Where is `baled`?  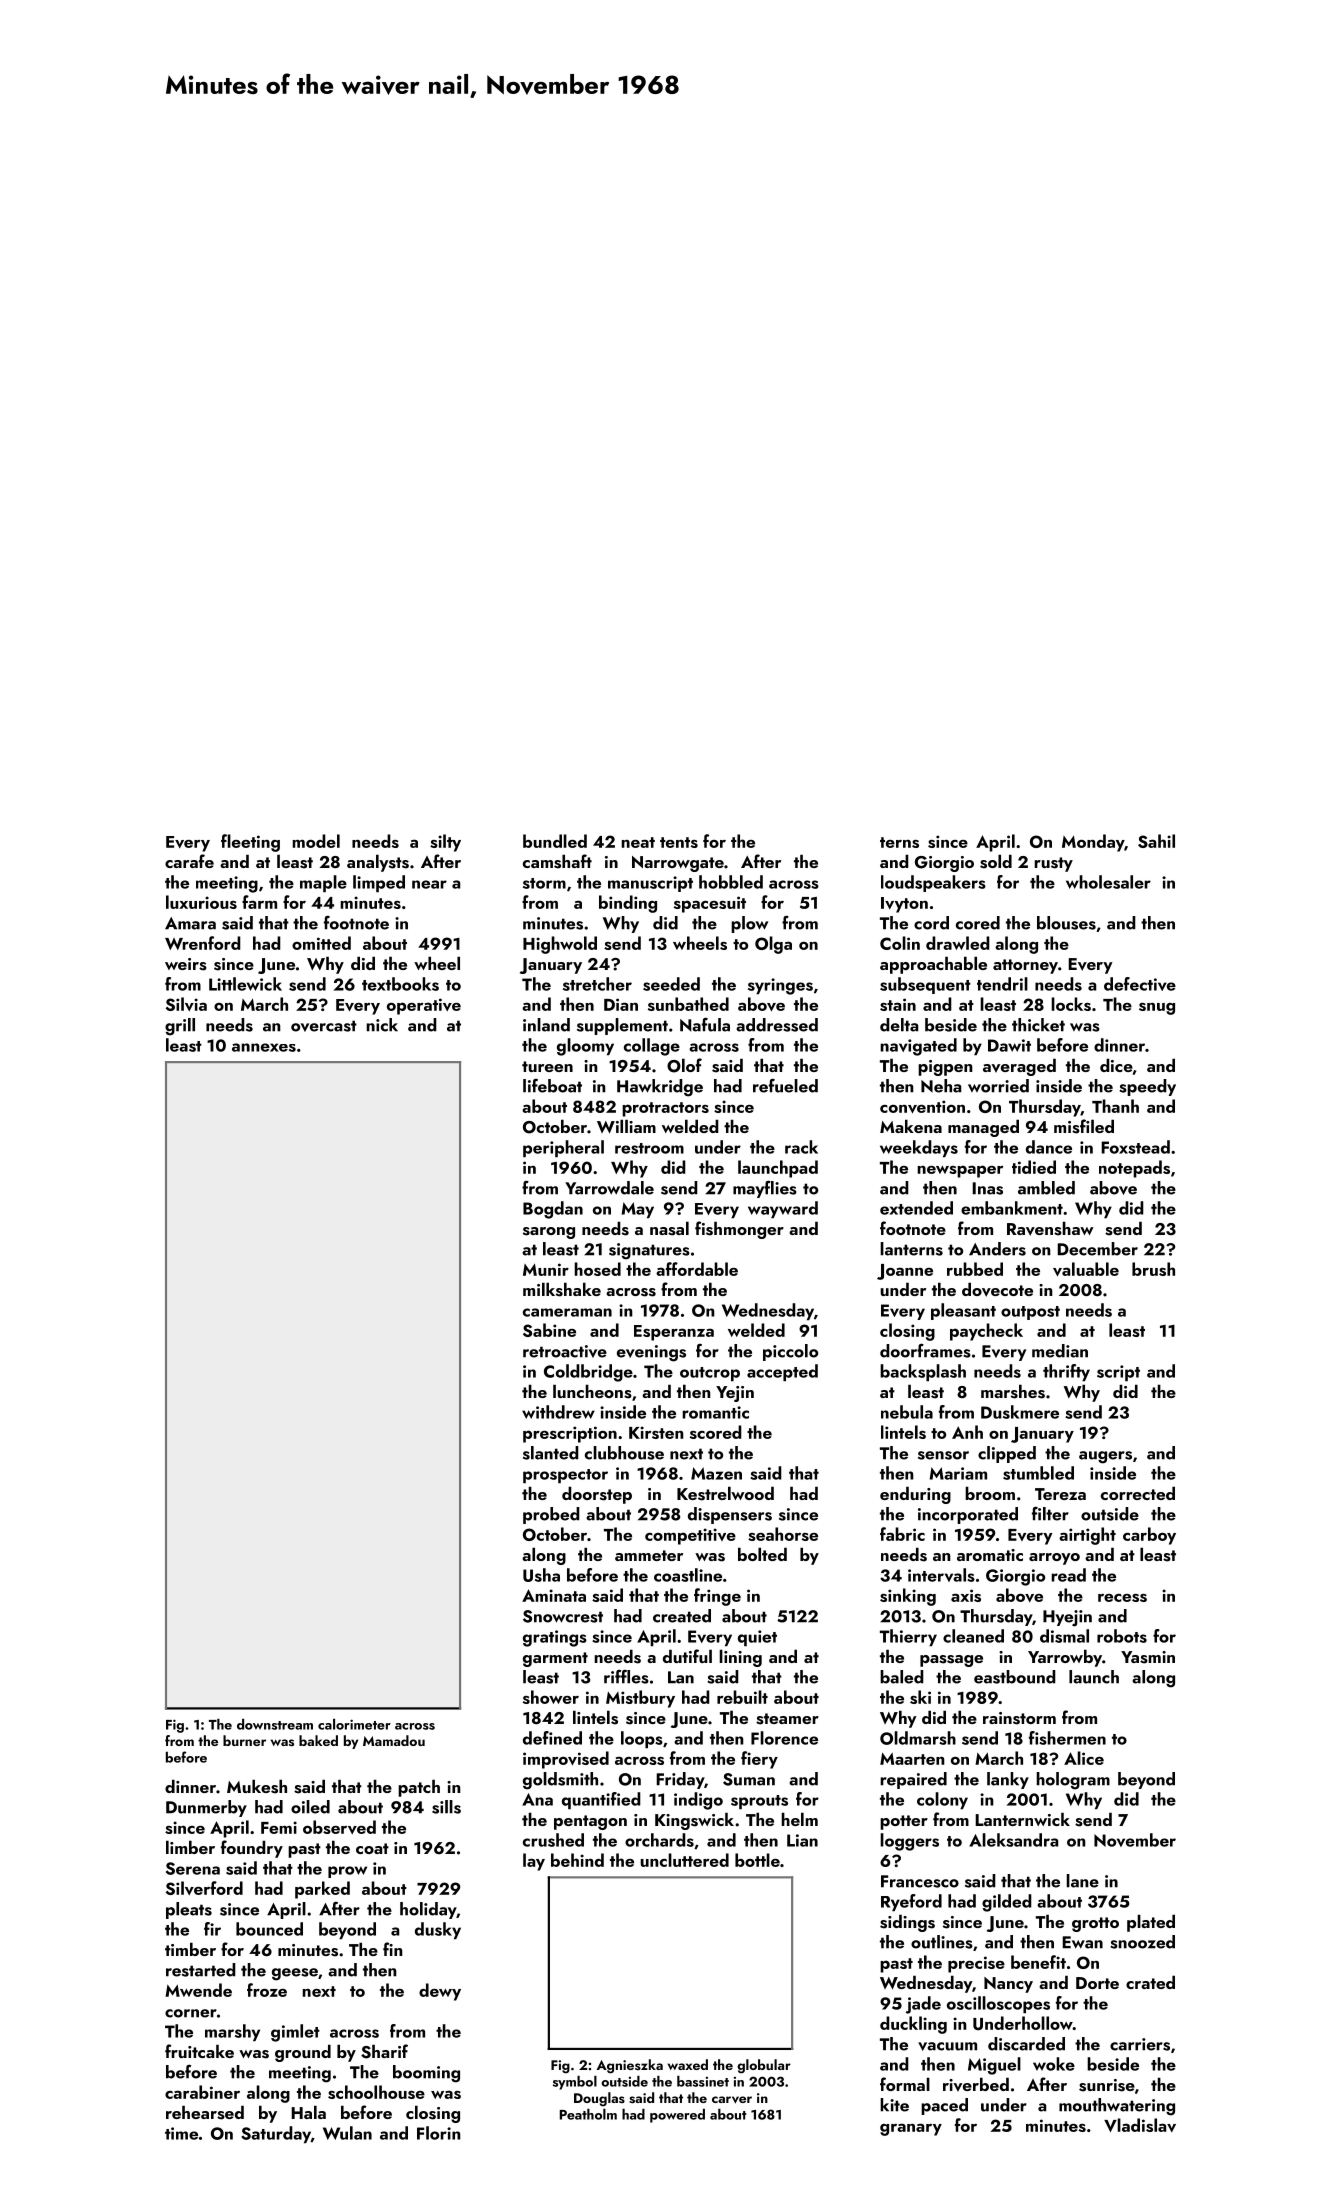
baled is located at coordinates (902, 1677).
